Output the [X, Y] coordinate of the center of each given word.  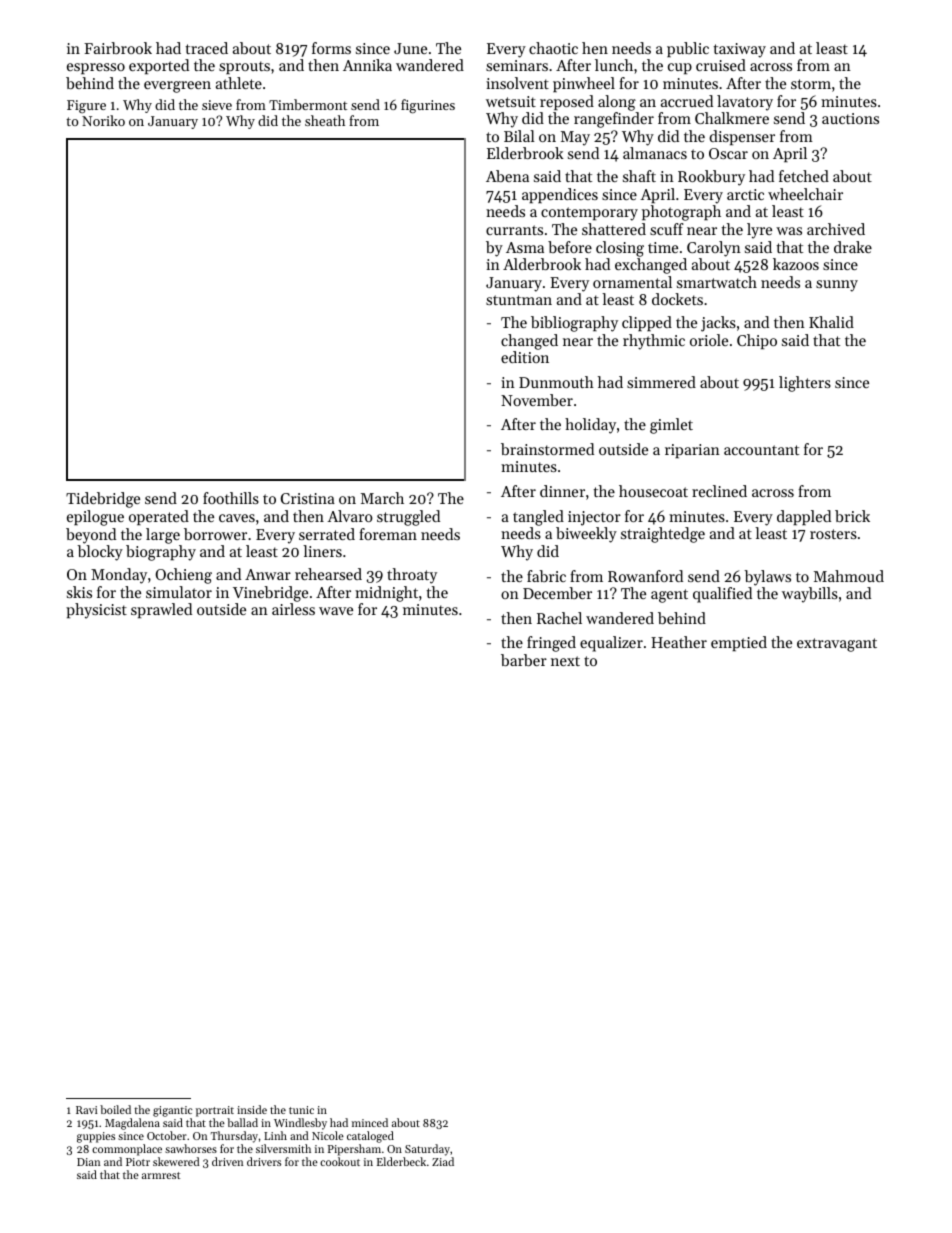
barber [524, 660]
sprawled [161, 610]
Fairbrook [118, 48]
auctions [850, 118]
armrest [161, 1175]
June [410, 48]
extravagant [837, 645]
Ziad [443, 1161]
